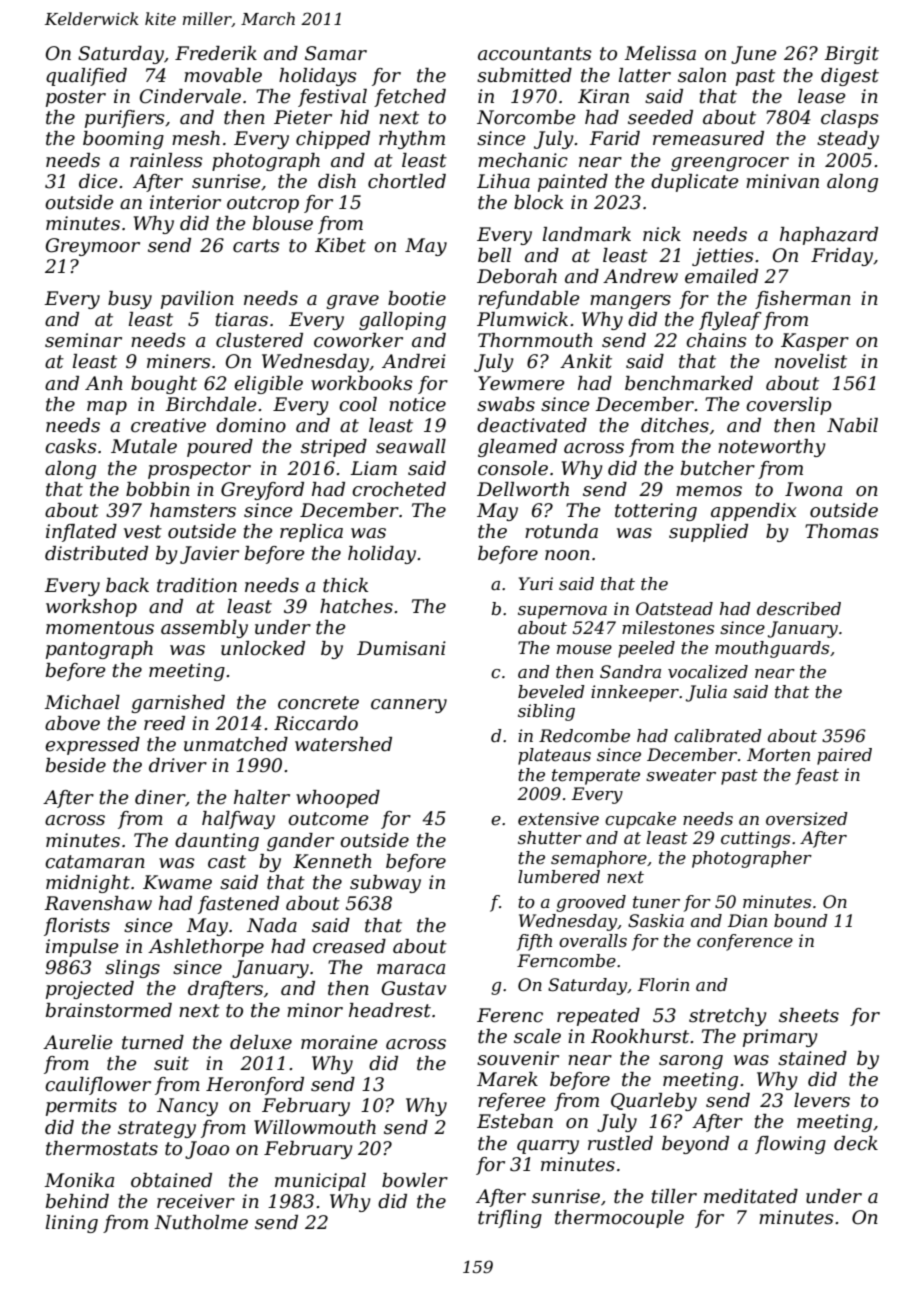 The image size is (924, 1308). I want to click on Andrei, so click(414, 361).
